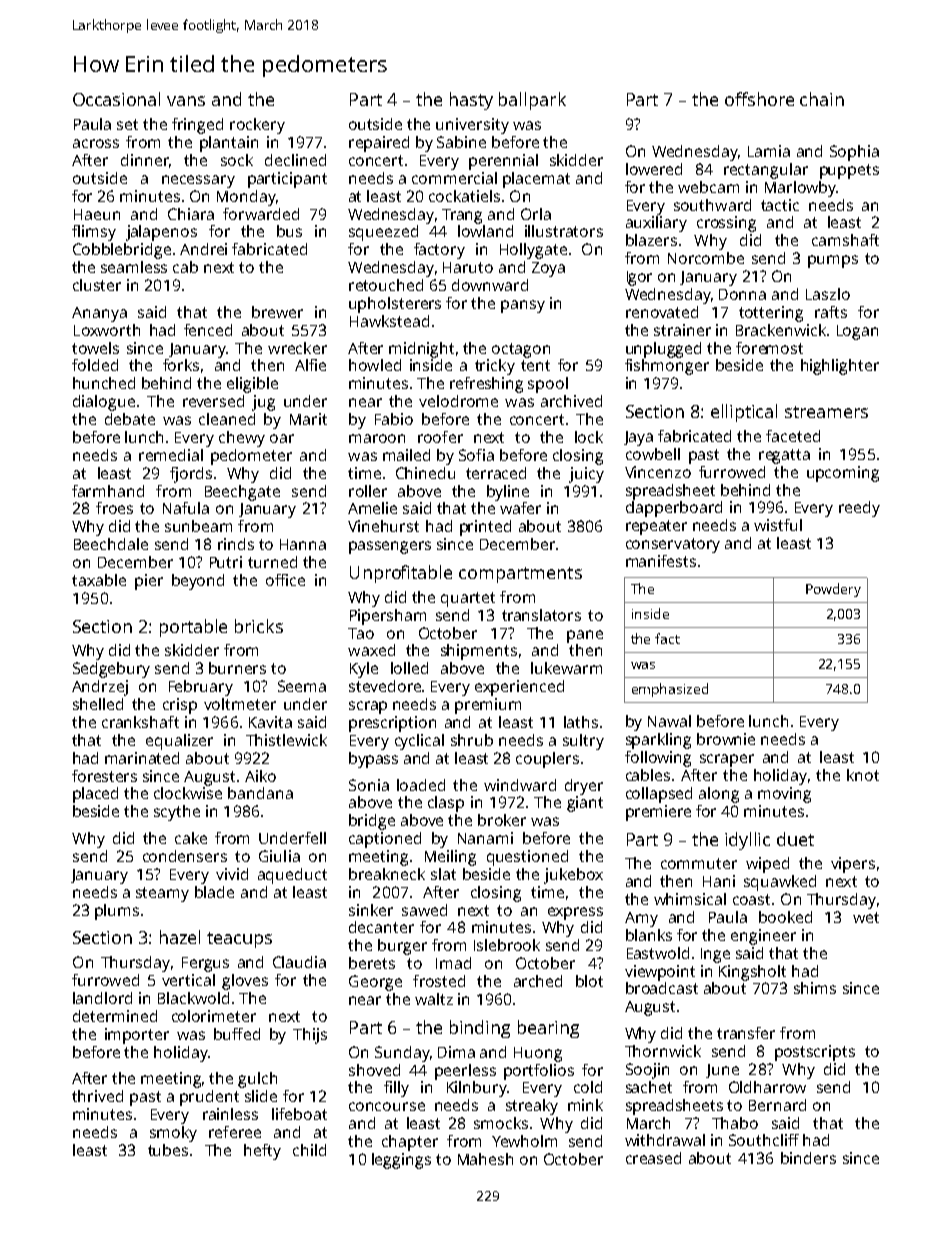  I want to click on Sedgebury, so click(111, 670).
